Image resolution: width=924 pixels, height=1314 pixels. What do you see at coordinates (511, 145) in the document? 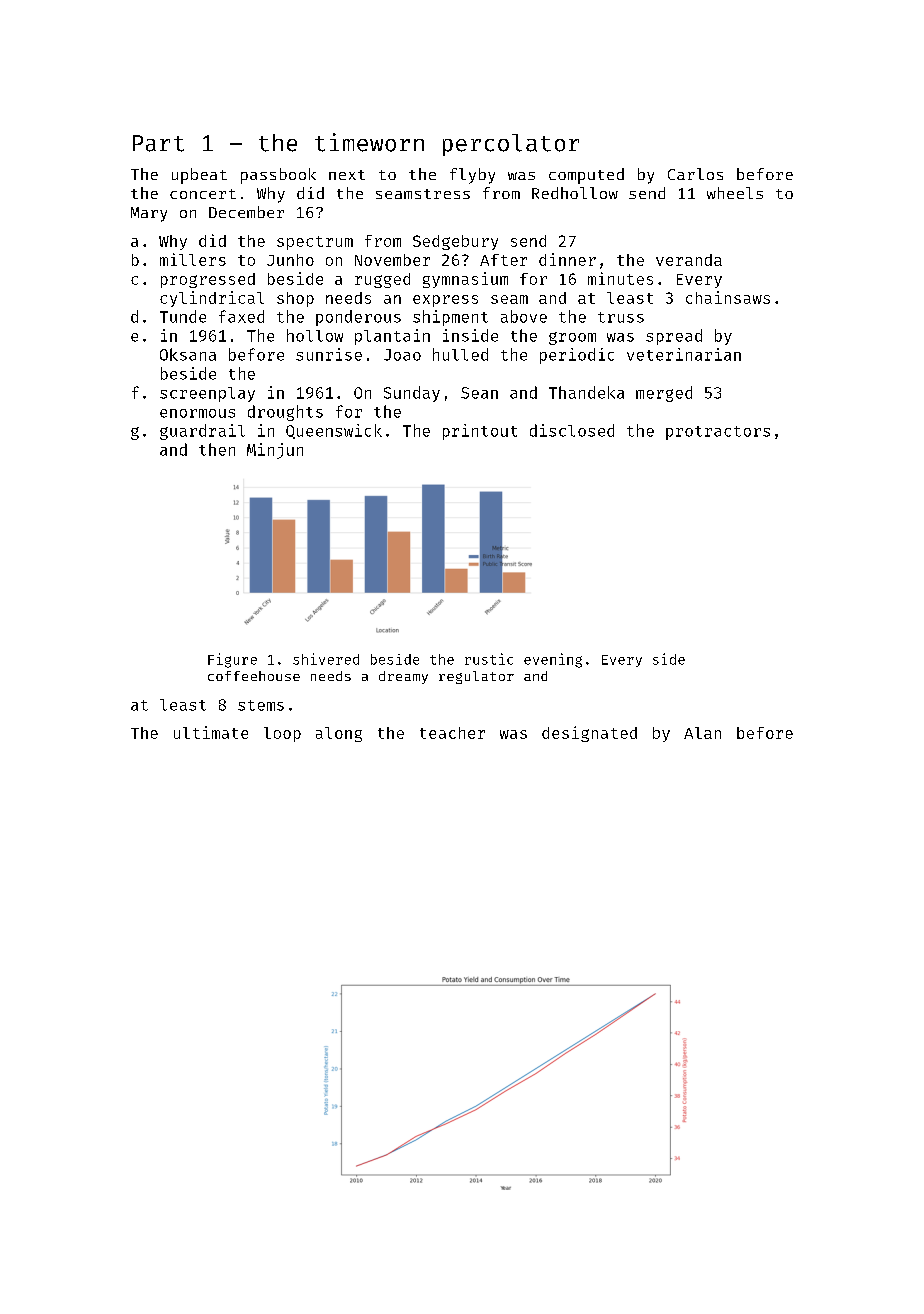
I see `percolator` at bounding box center [511, 145].
